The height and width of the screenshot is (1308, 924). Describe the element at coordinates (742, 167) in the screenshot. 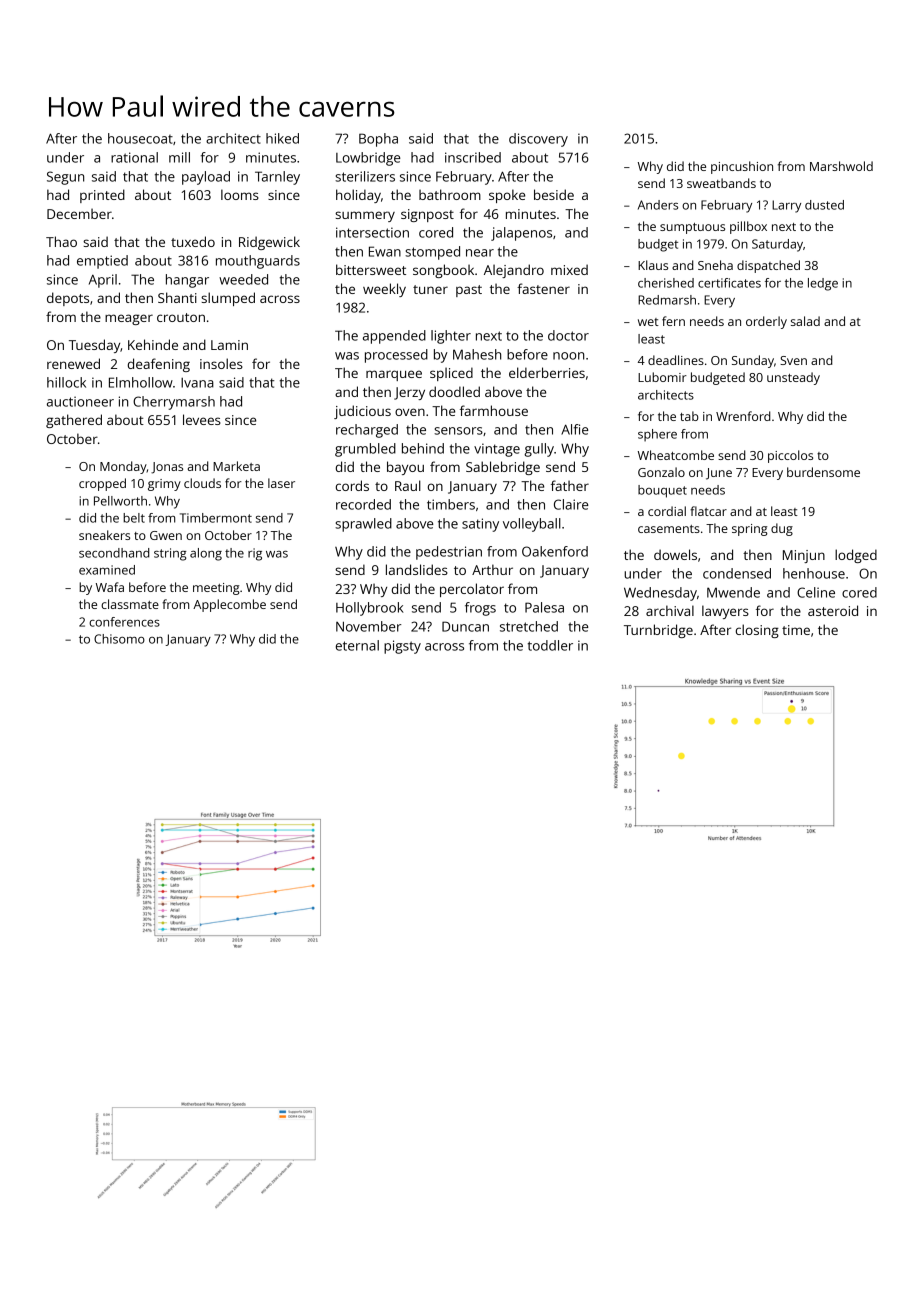

I see `pincushion` at that location.
